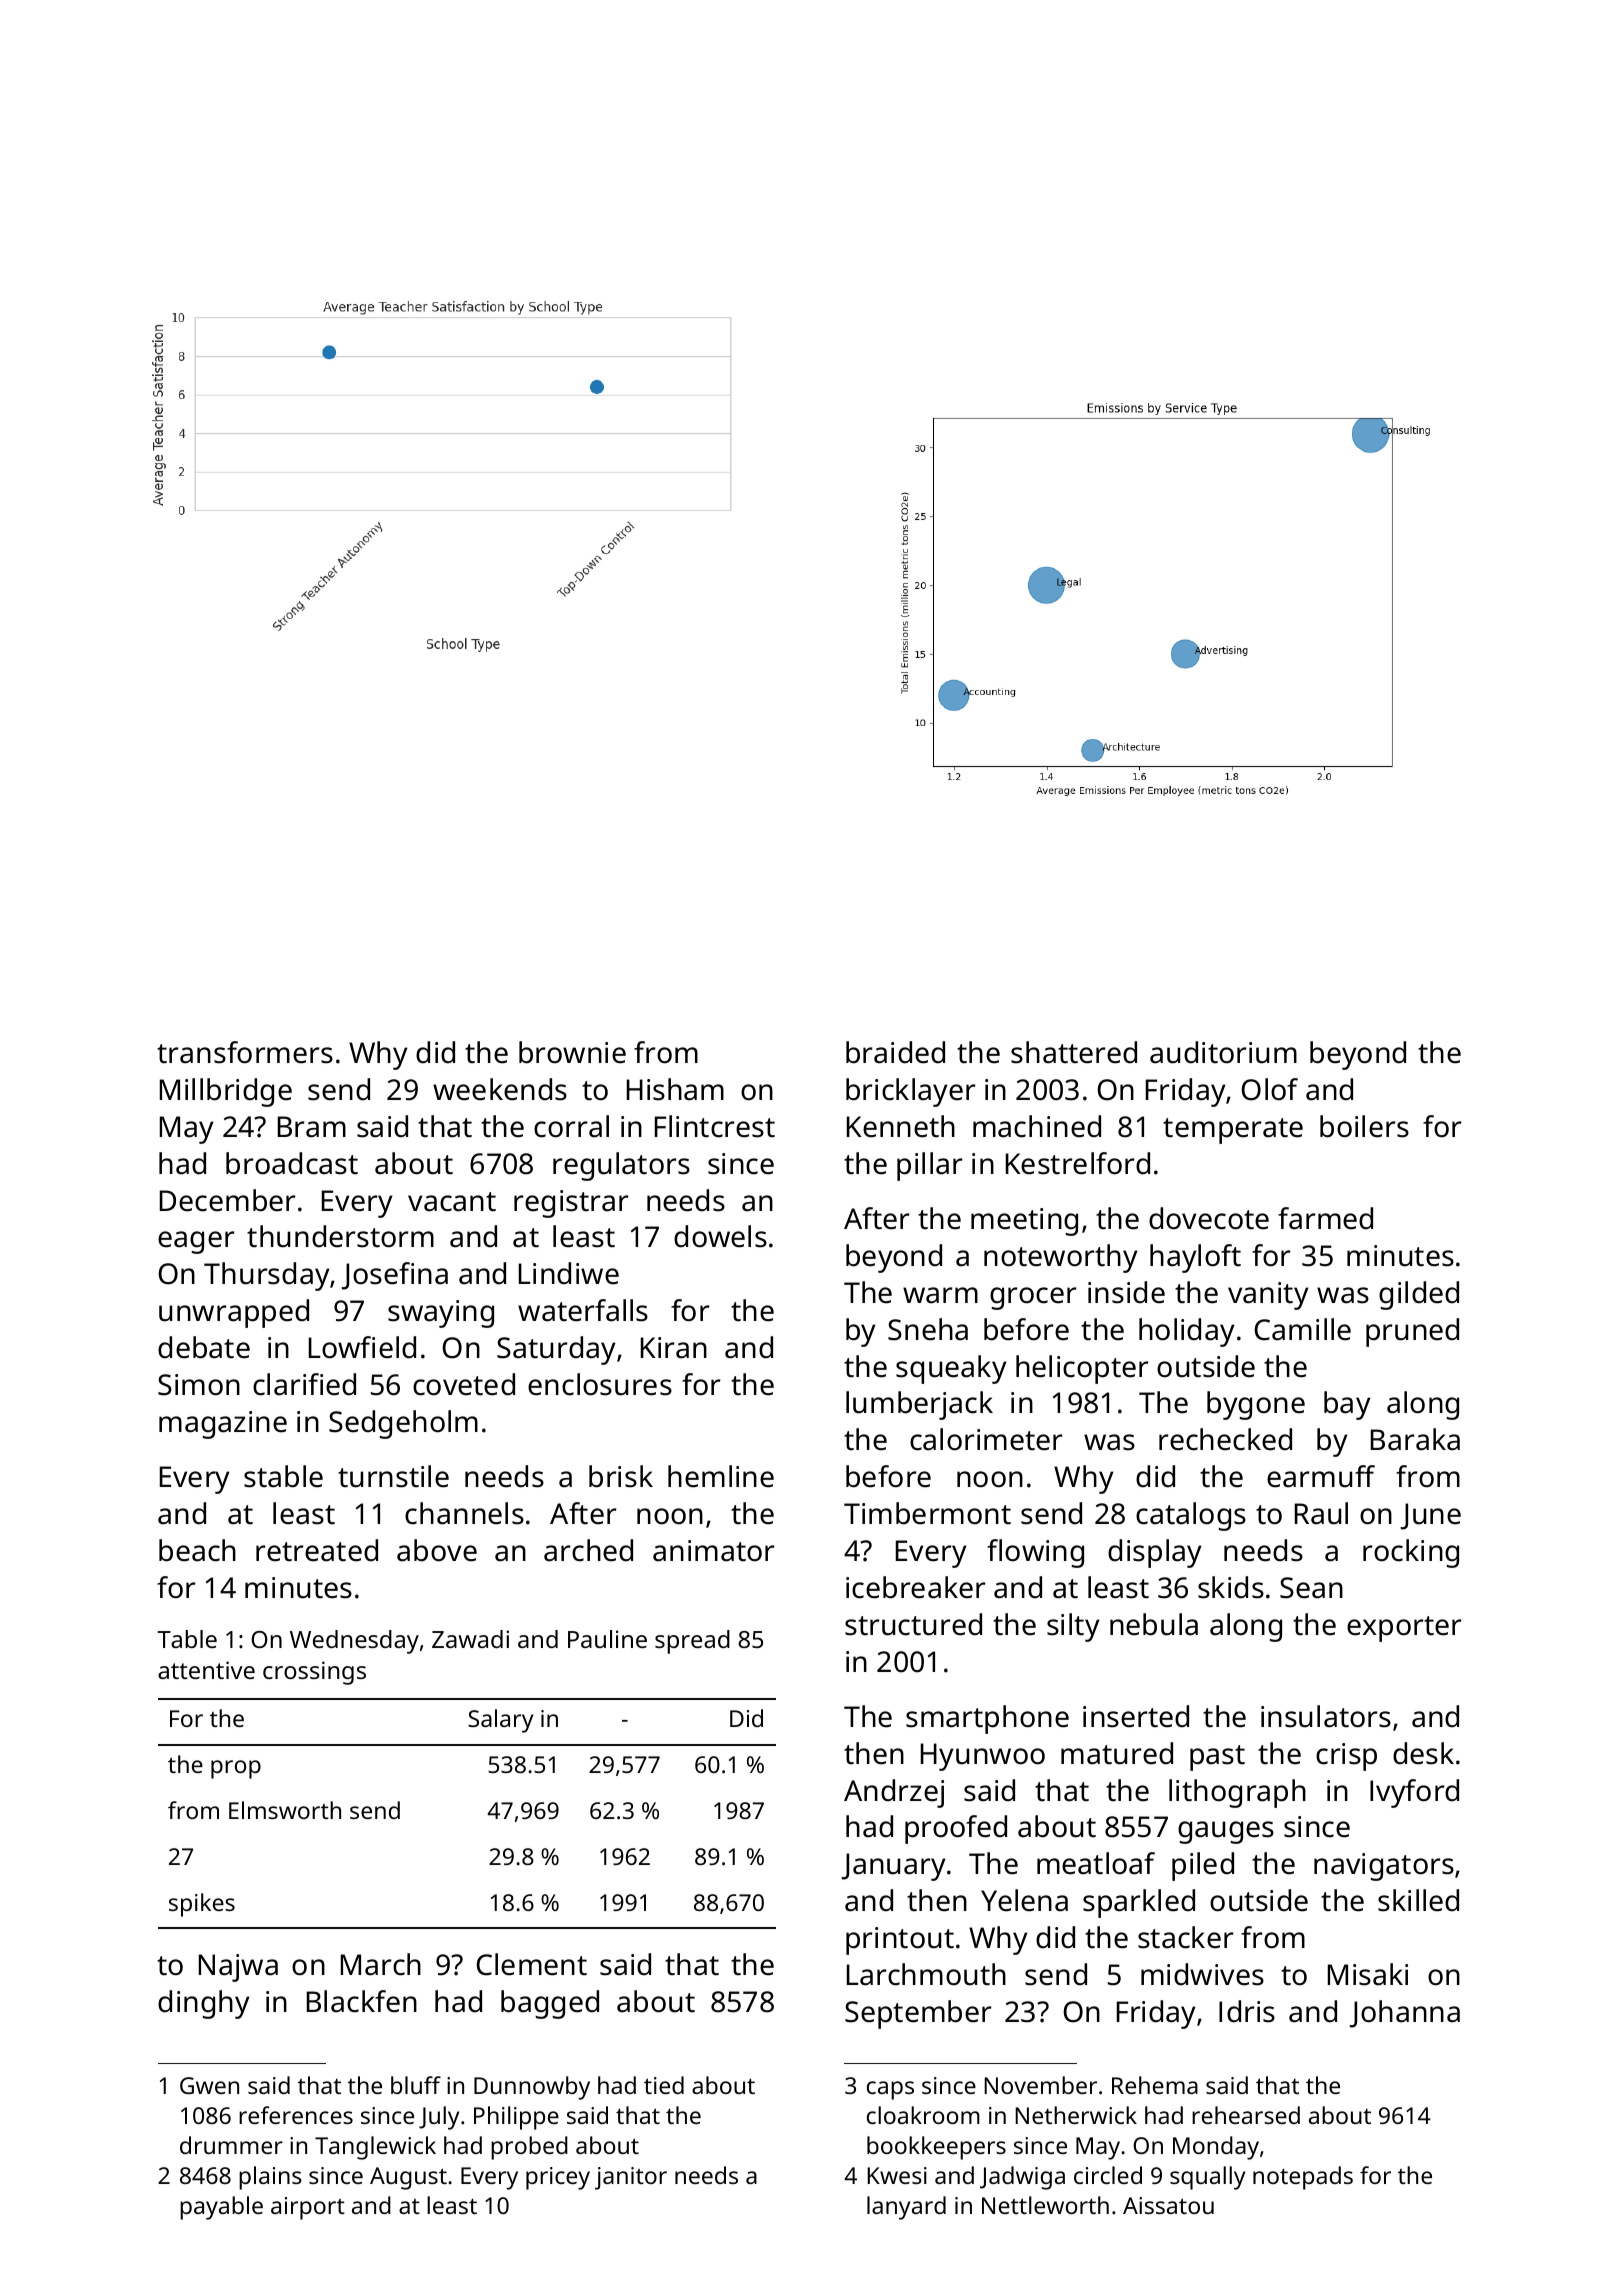 Image resolution: width=1620 pixels, height=2292 pixels. What do you see at coordinates (692, 1642) in the document?
I see `spread` at bounding box center [692, 1642].
